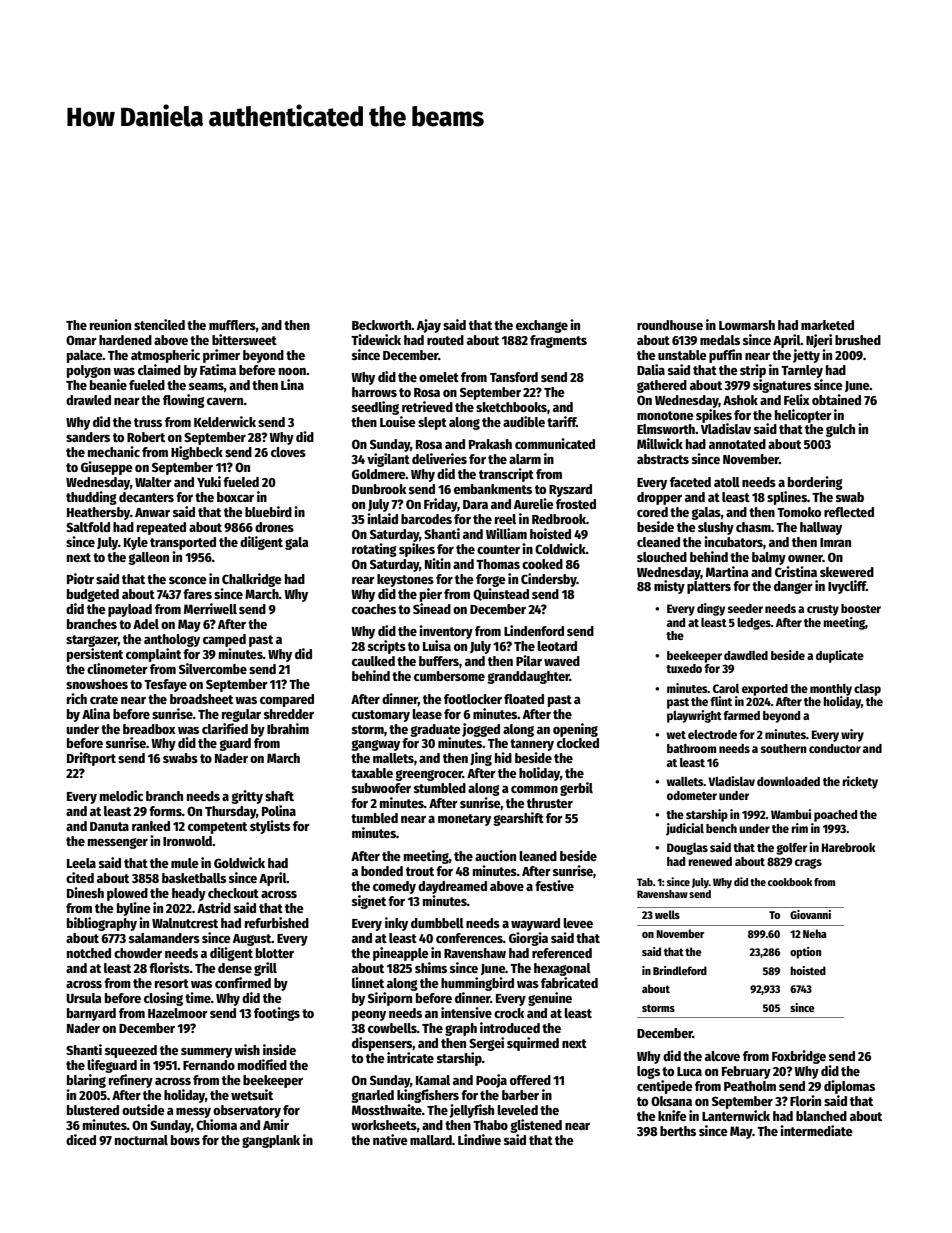 The height and width of the screenshot is (1233, 952). Describe the element at coordinates (554, 885) in the screenshot. I see `festive` at that location.
